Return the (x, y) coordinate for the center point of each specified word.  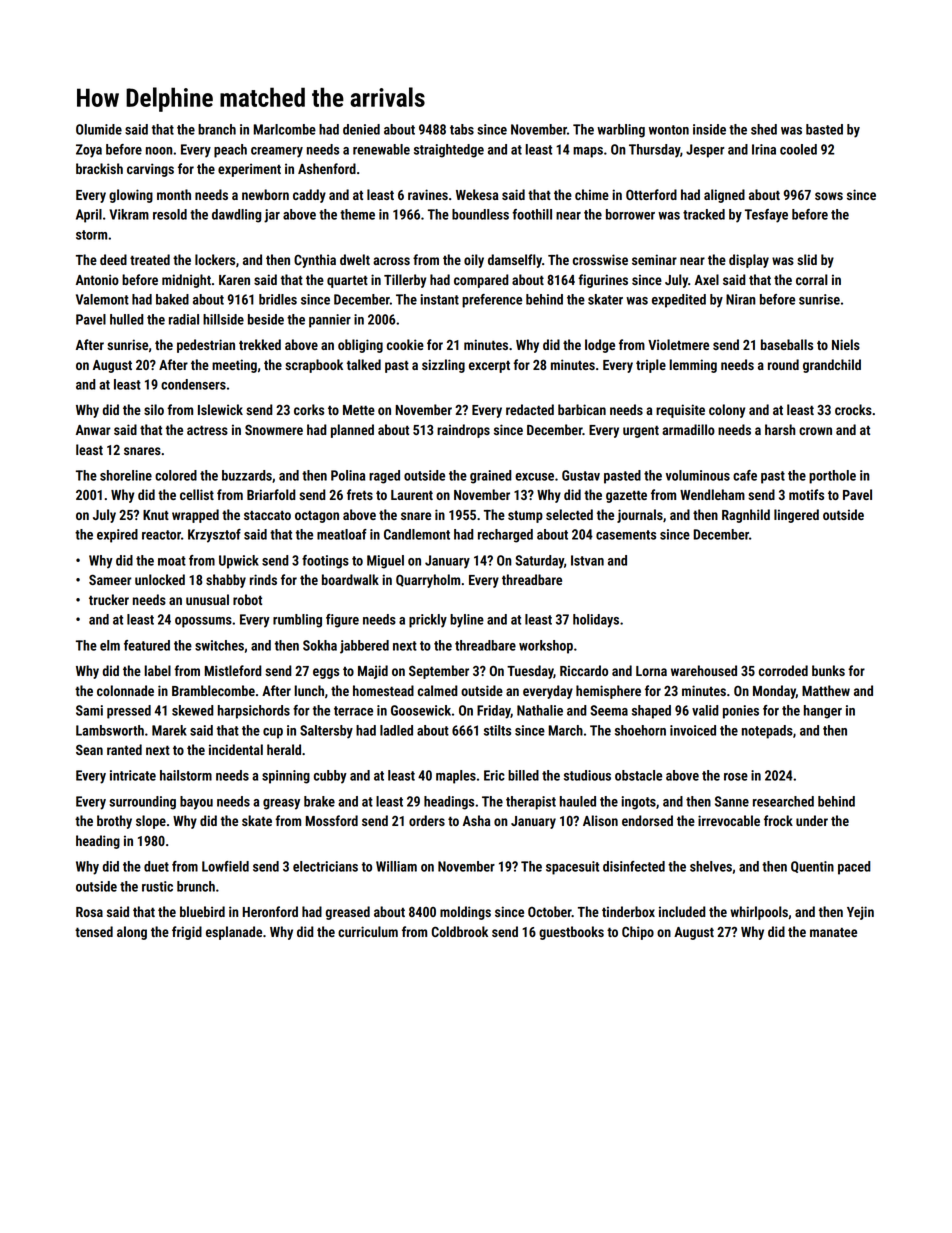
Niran (741, 299)
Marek (169, 730)
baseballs (787, 344)
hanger (823, 712)
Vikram (129, 214)
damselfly (515, 261)
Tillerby (405, 281)
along (132, 933)
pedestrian (206, 346)
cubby (330, 777)
